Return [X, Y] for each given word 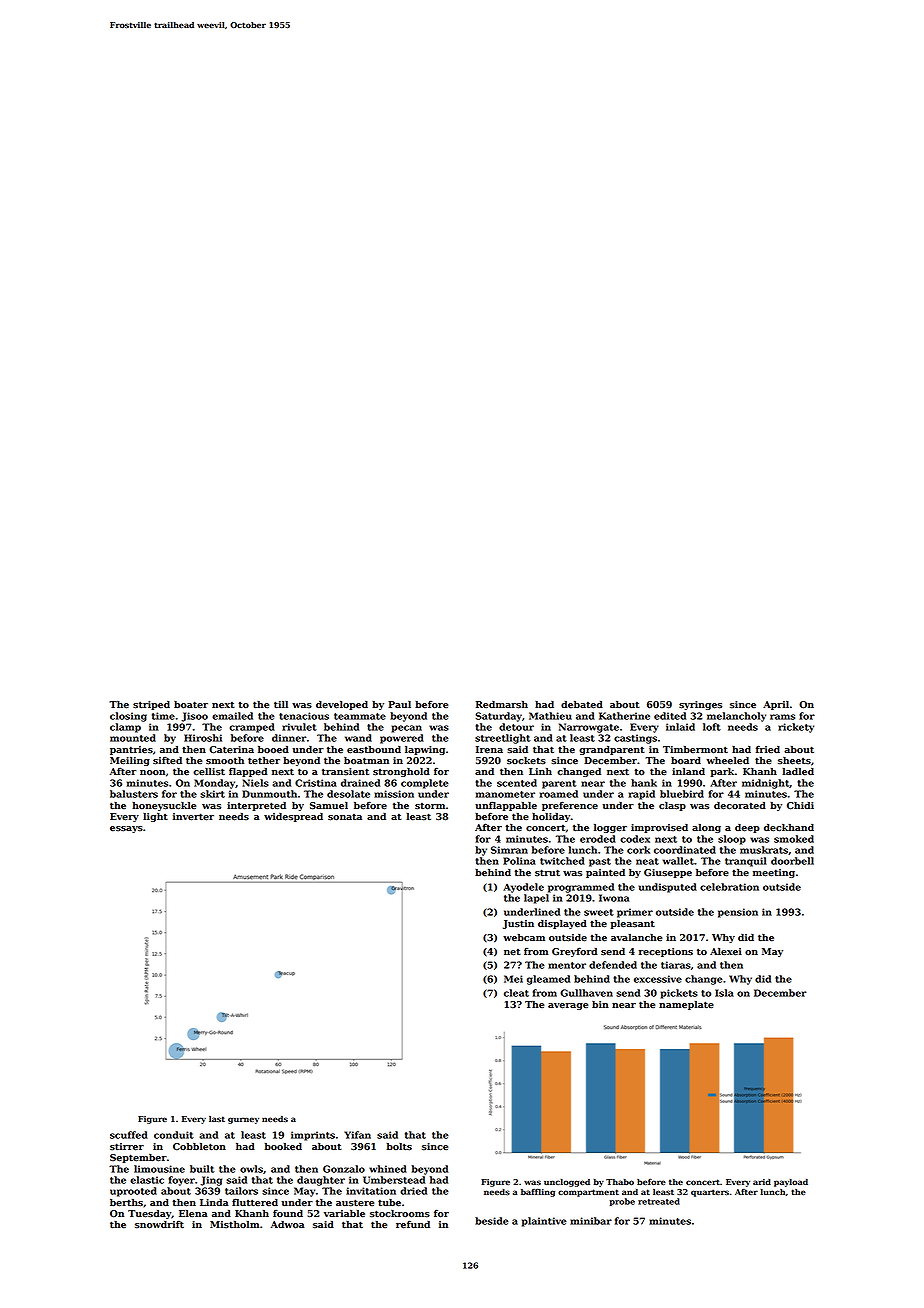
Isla [724, 993]
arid [762, 1182]
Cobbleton [199, 1147]
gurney [243, 1120]
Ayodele [523, 888]
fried [768, 749]
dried [413, 1191]
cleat [516, 993]
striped [151, 705]
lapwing [425, 750]
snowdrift [159, 1225]
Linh [540, 771]
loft [712, 727]
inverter [193, 817]
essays [126, 829]
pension [738, 913]
